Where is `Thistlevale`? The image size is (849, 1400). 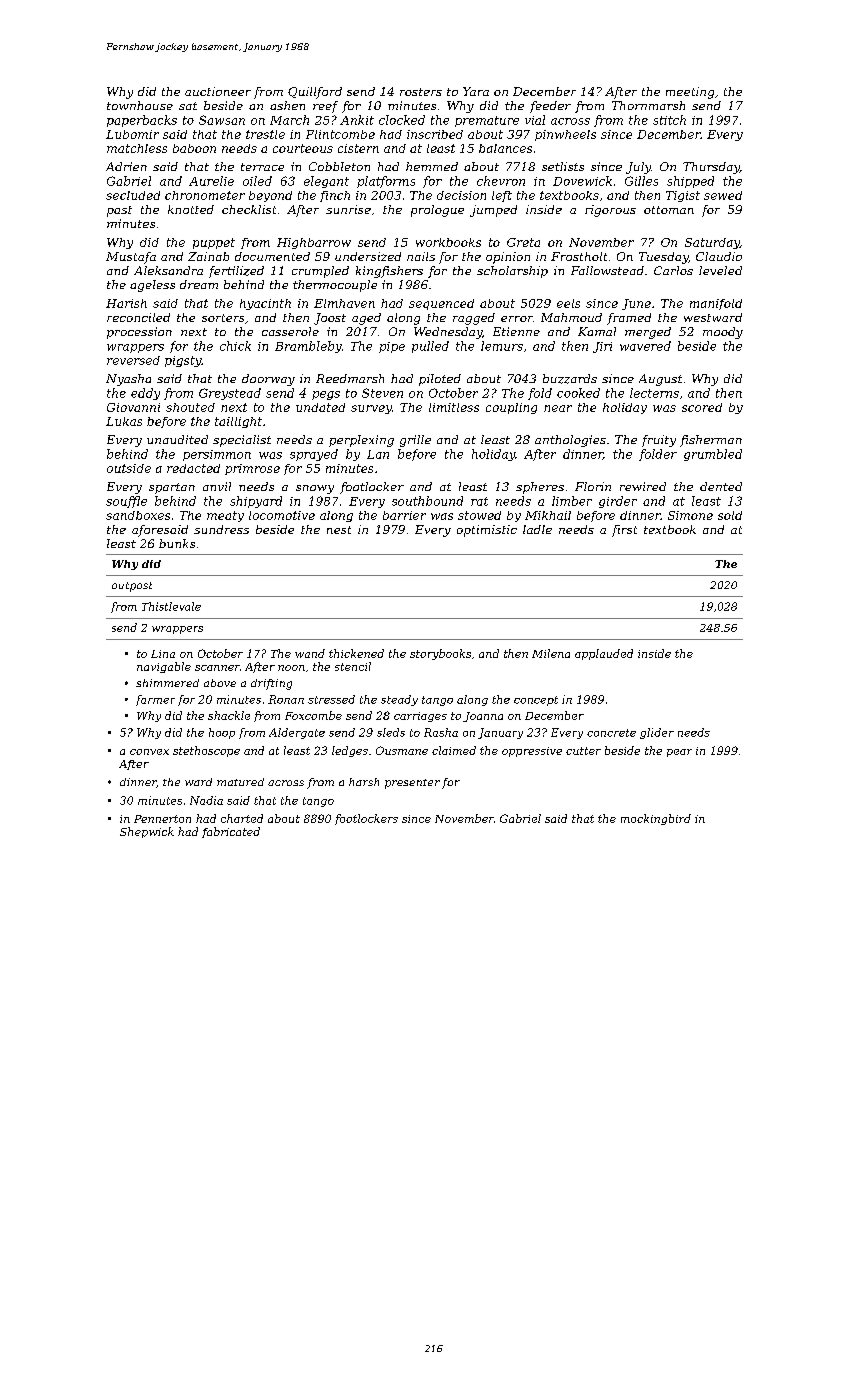 Thistlevale is located at coordinates (171, 606).
